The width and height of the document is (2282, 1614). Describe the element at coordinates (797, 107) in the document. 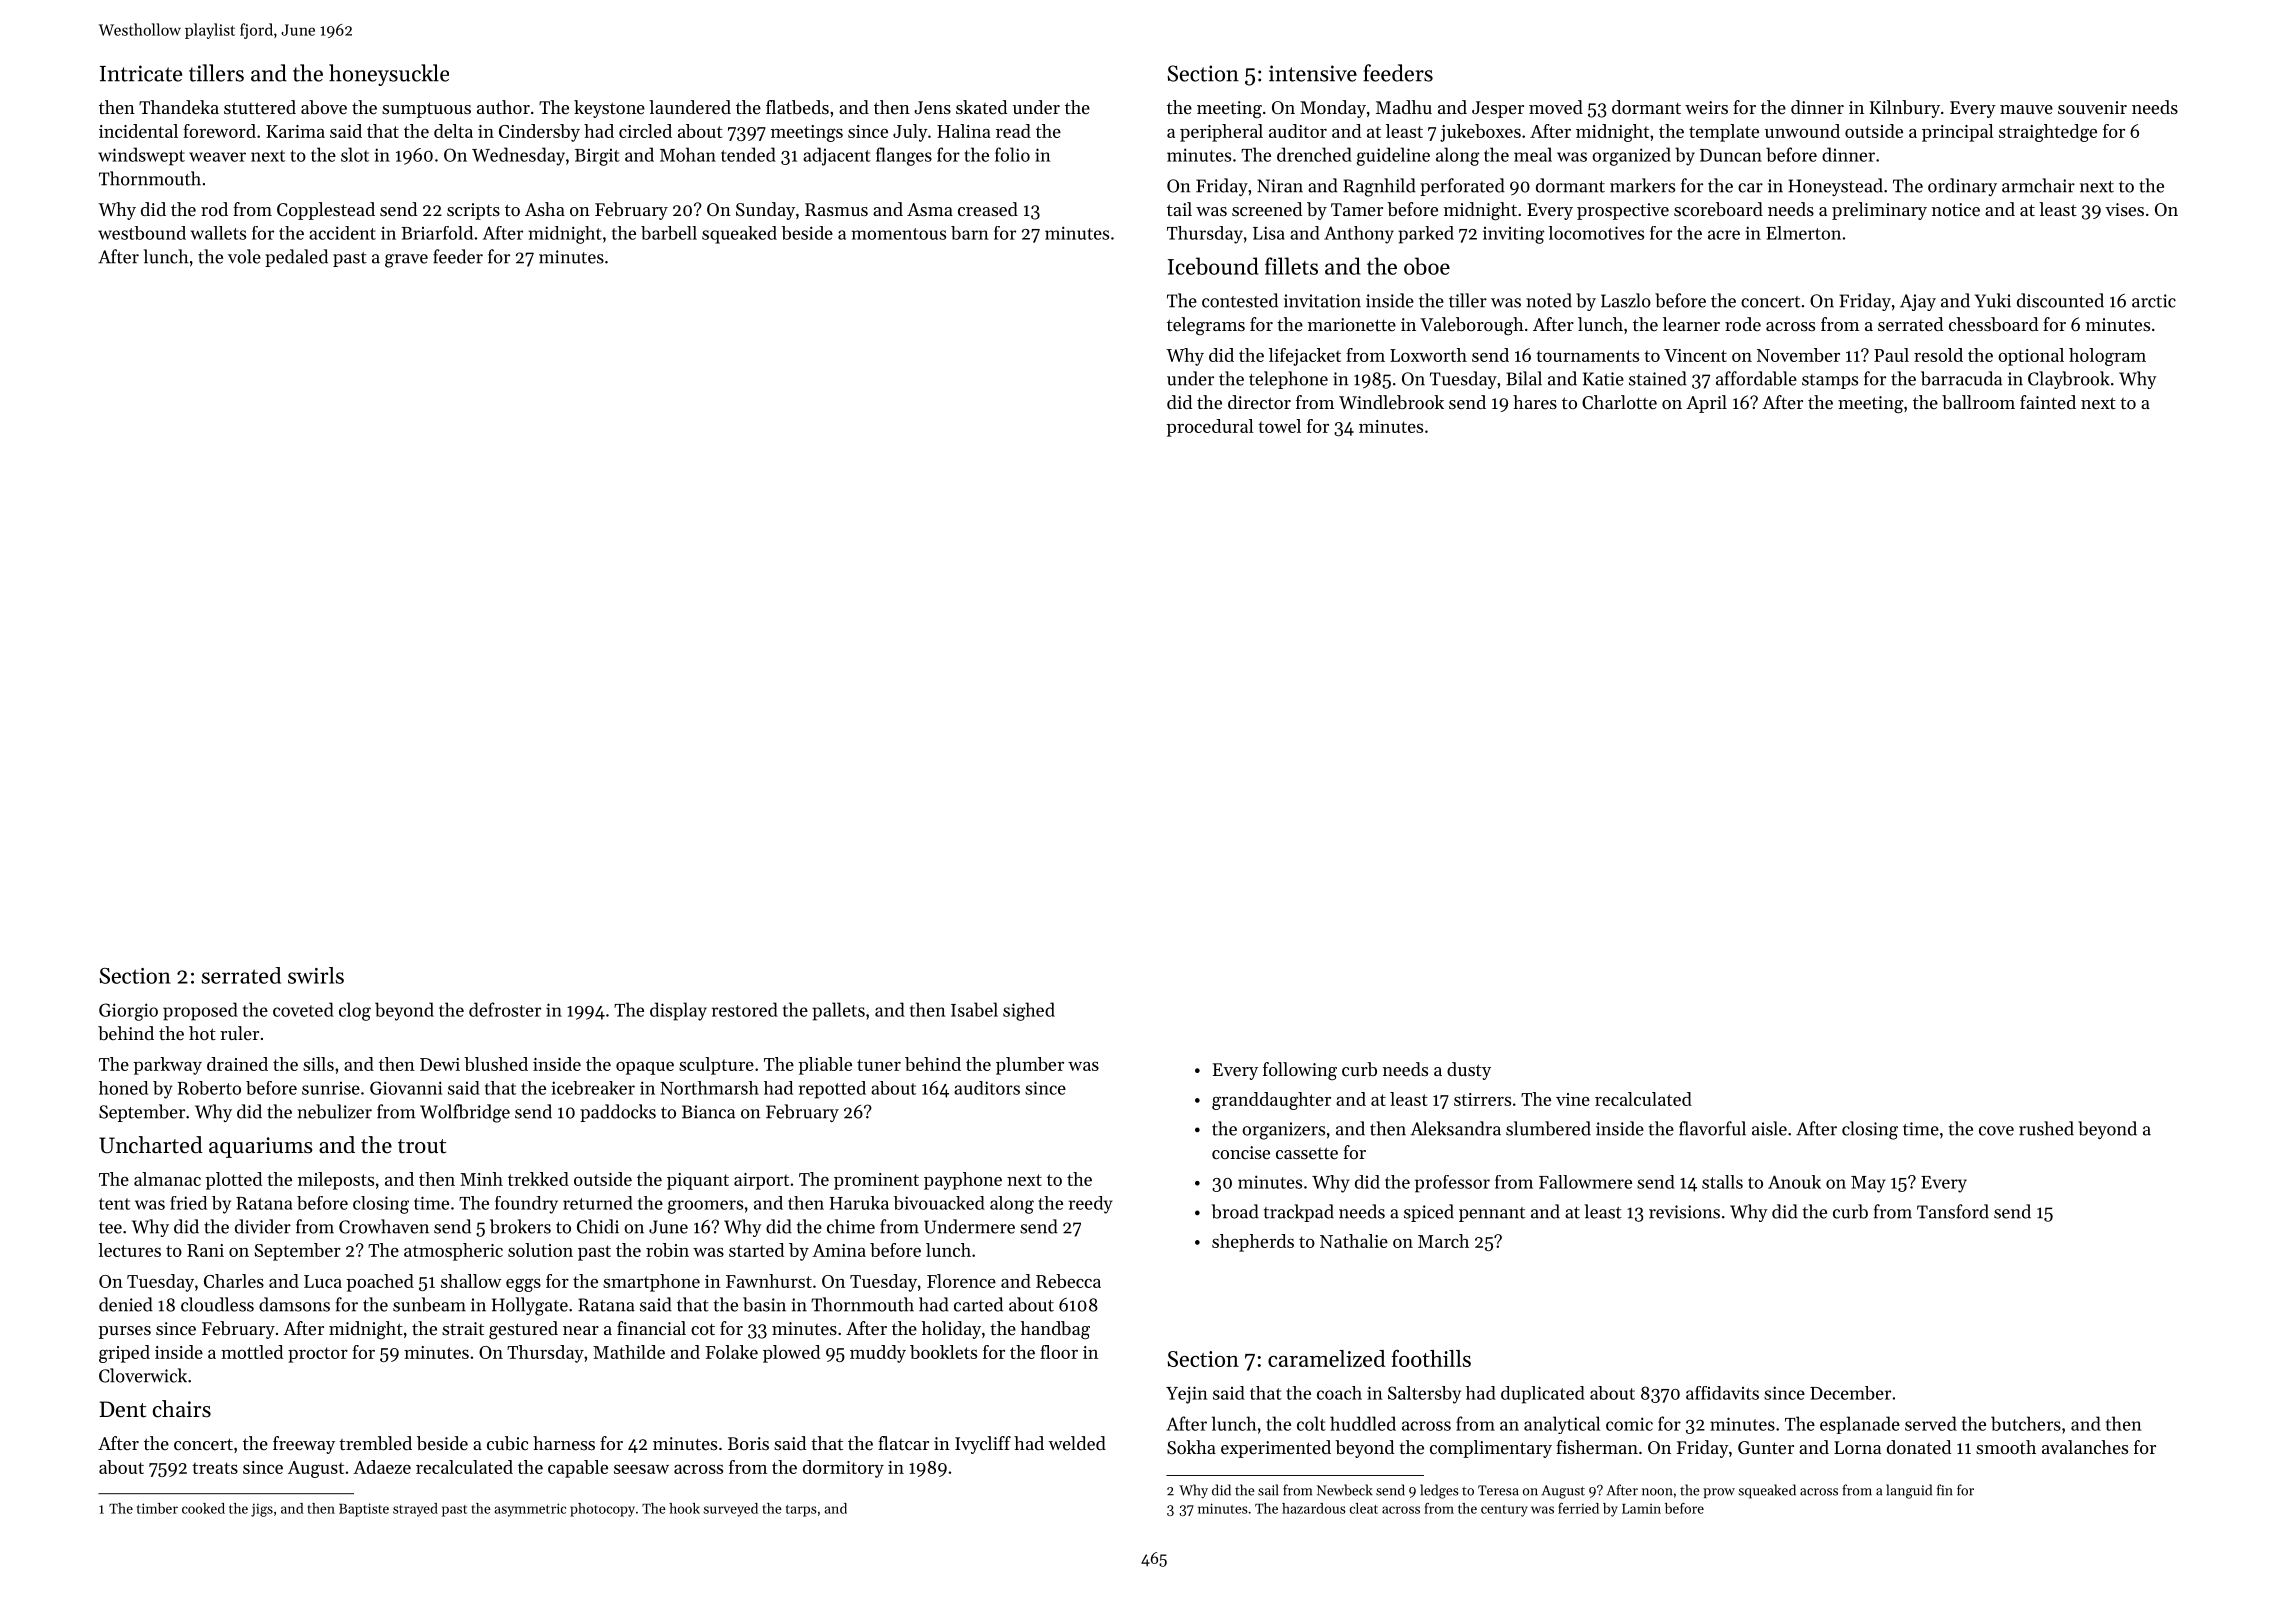

I see `flatbeds` at that location.
